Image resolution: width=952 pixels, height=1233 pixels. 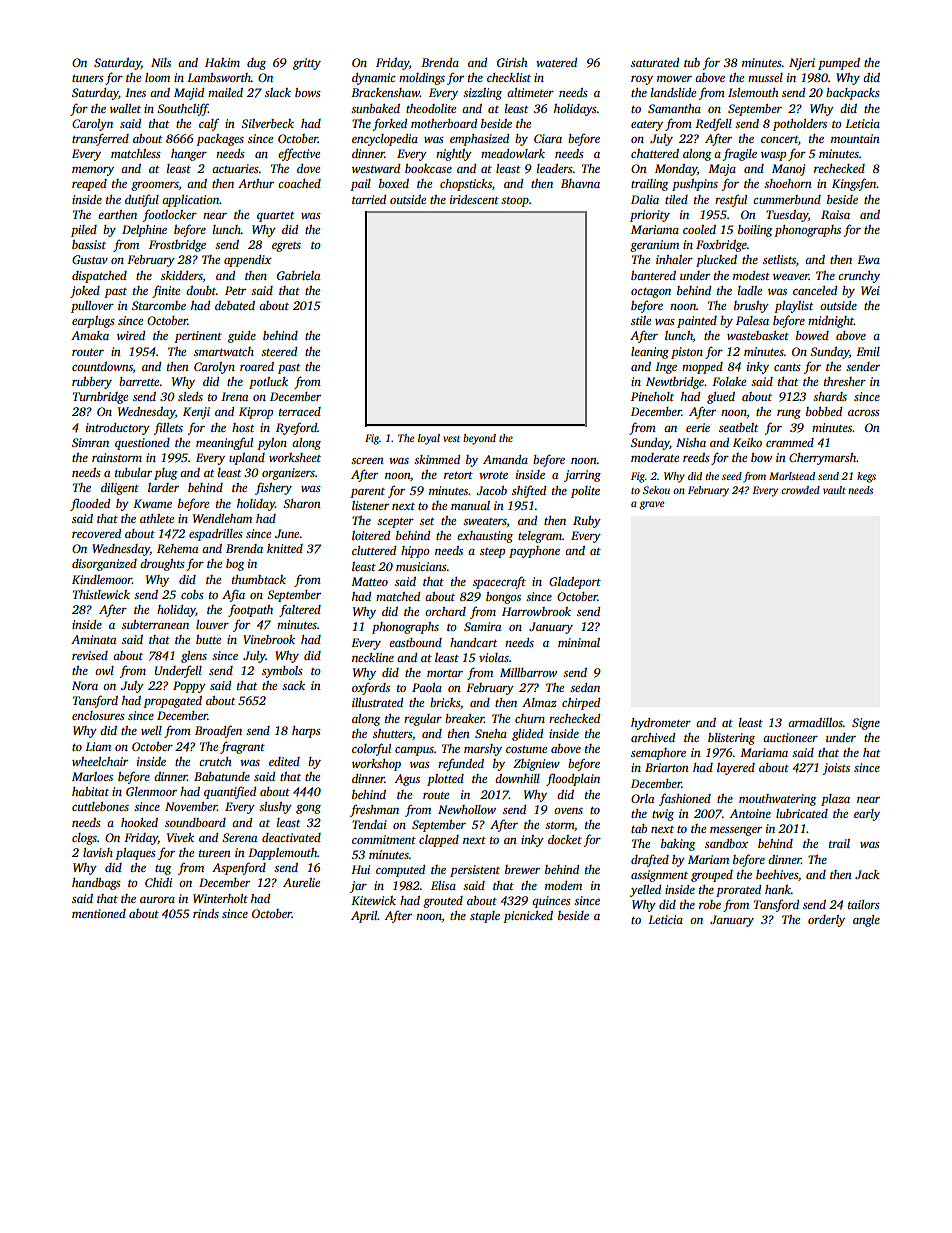 What do you see at coordinates (752, 320) in the screenshot?
I see `Palesa` at bounding box center [752, 320].
